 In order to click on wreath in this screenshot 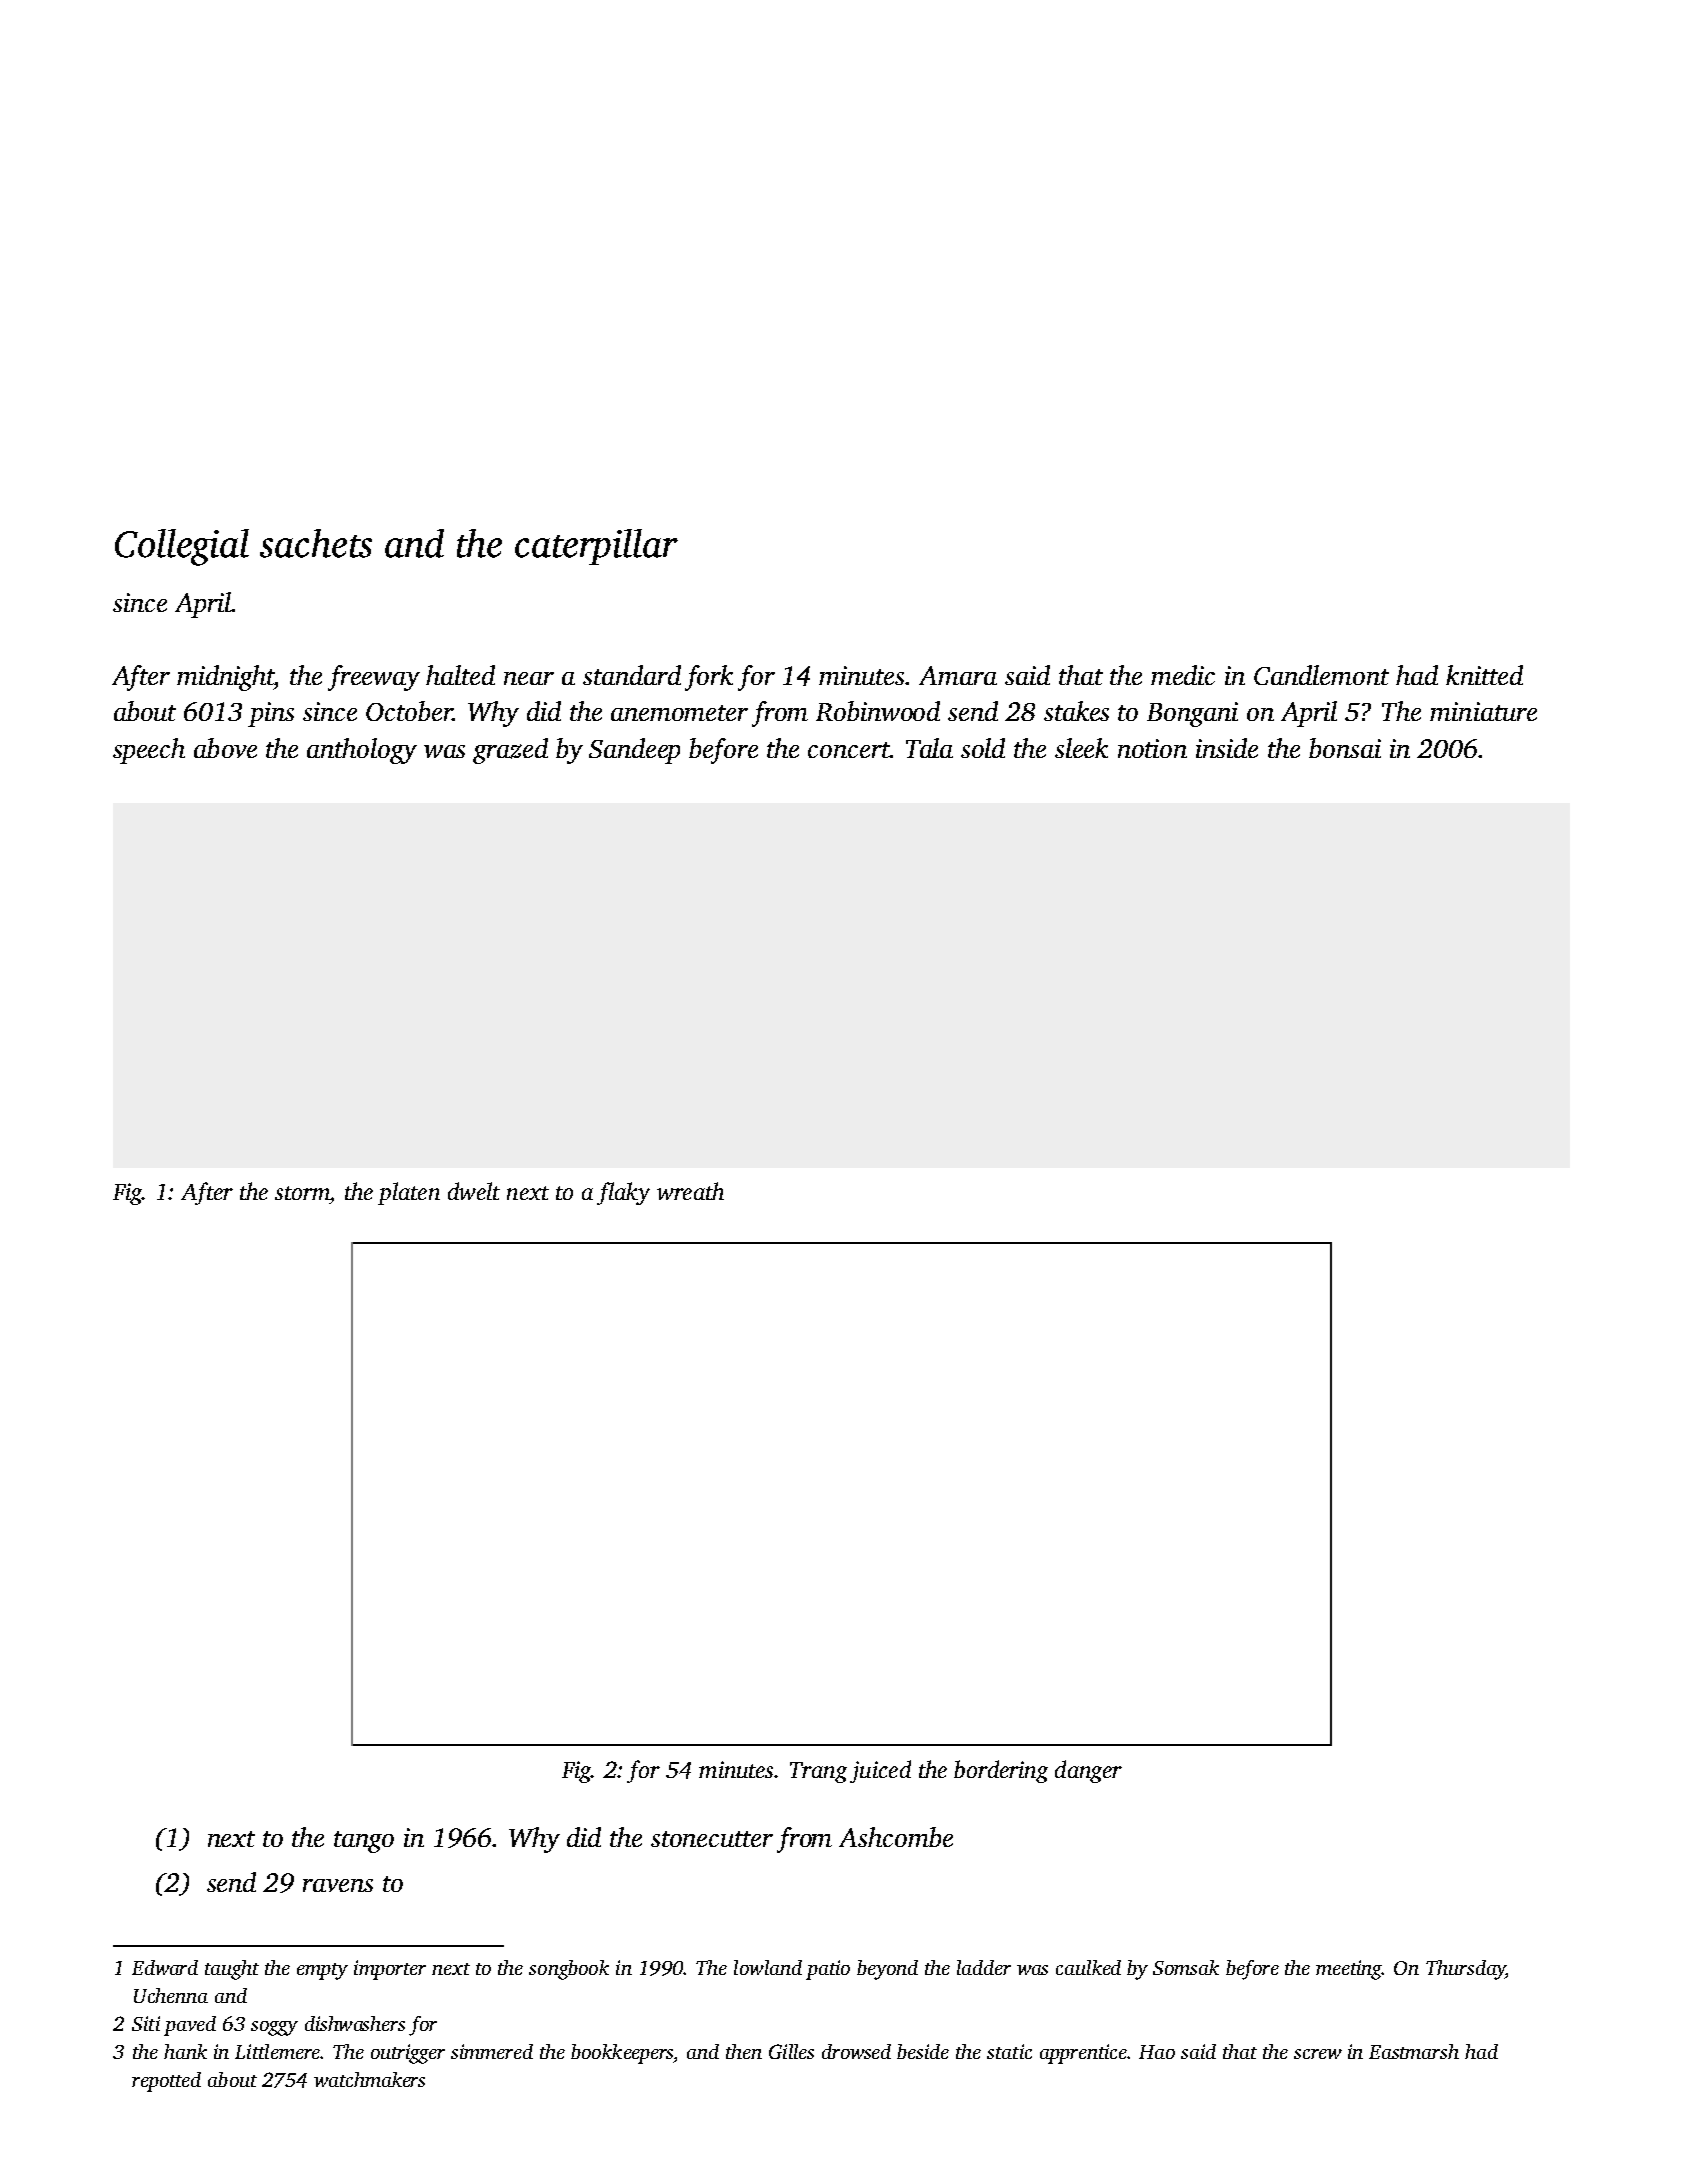, I will do `click(690, 1191)`.
